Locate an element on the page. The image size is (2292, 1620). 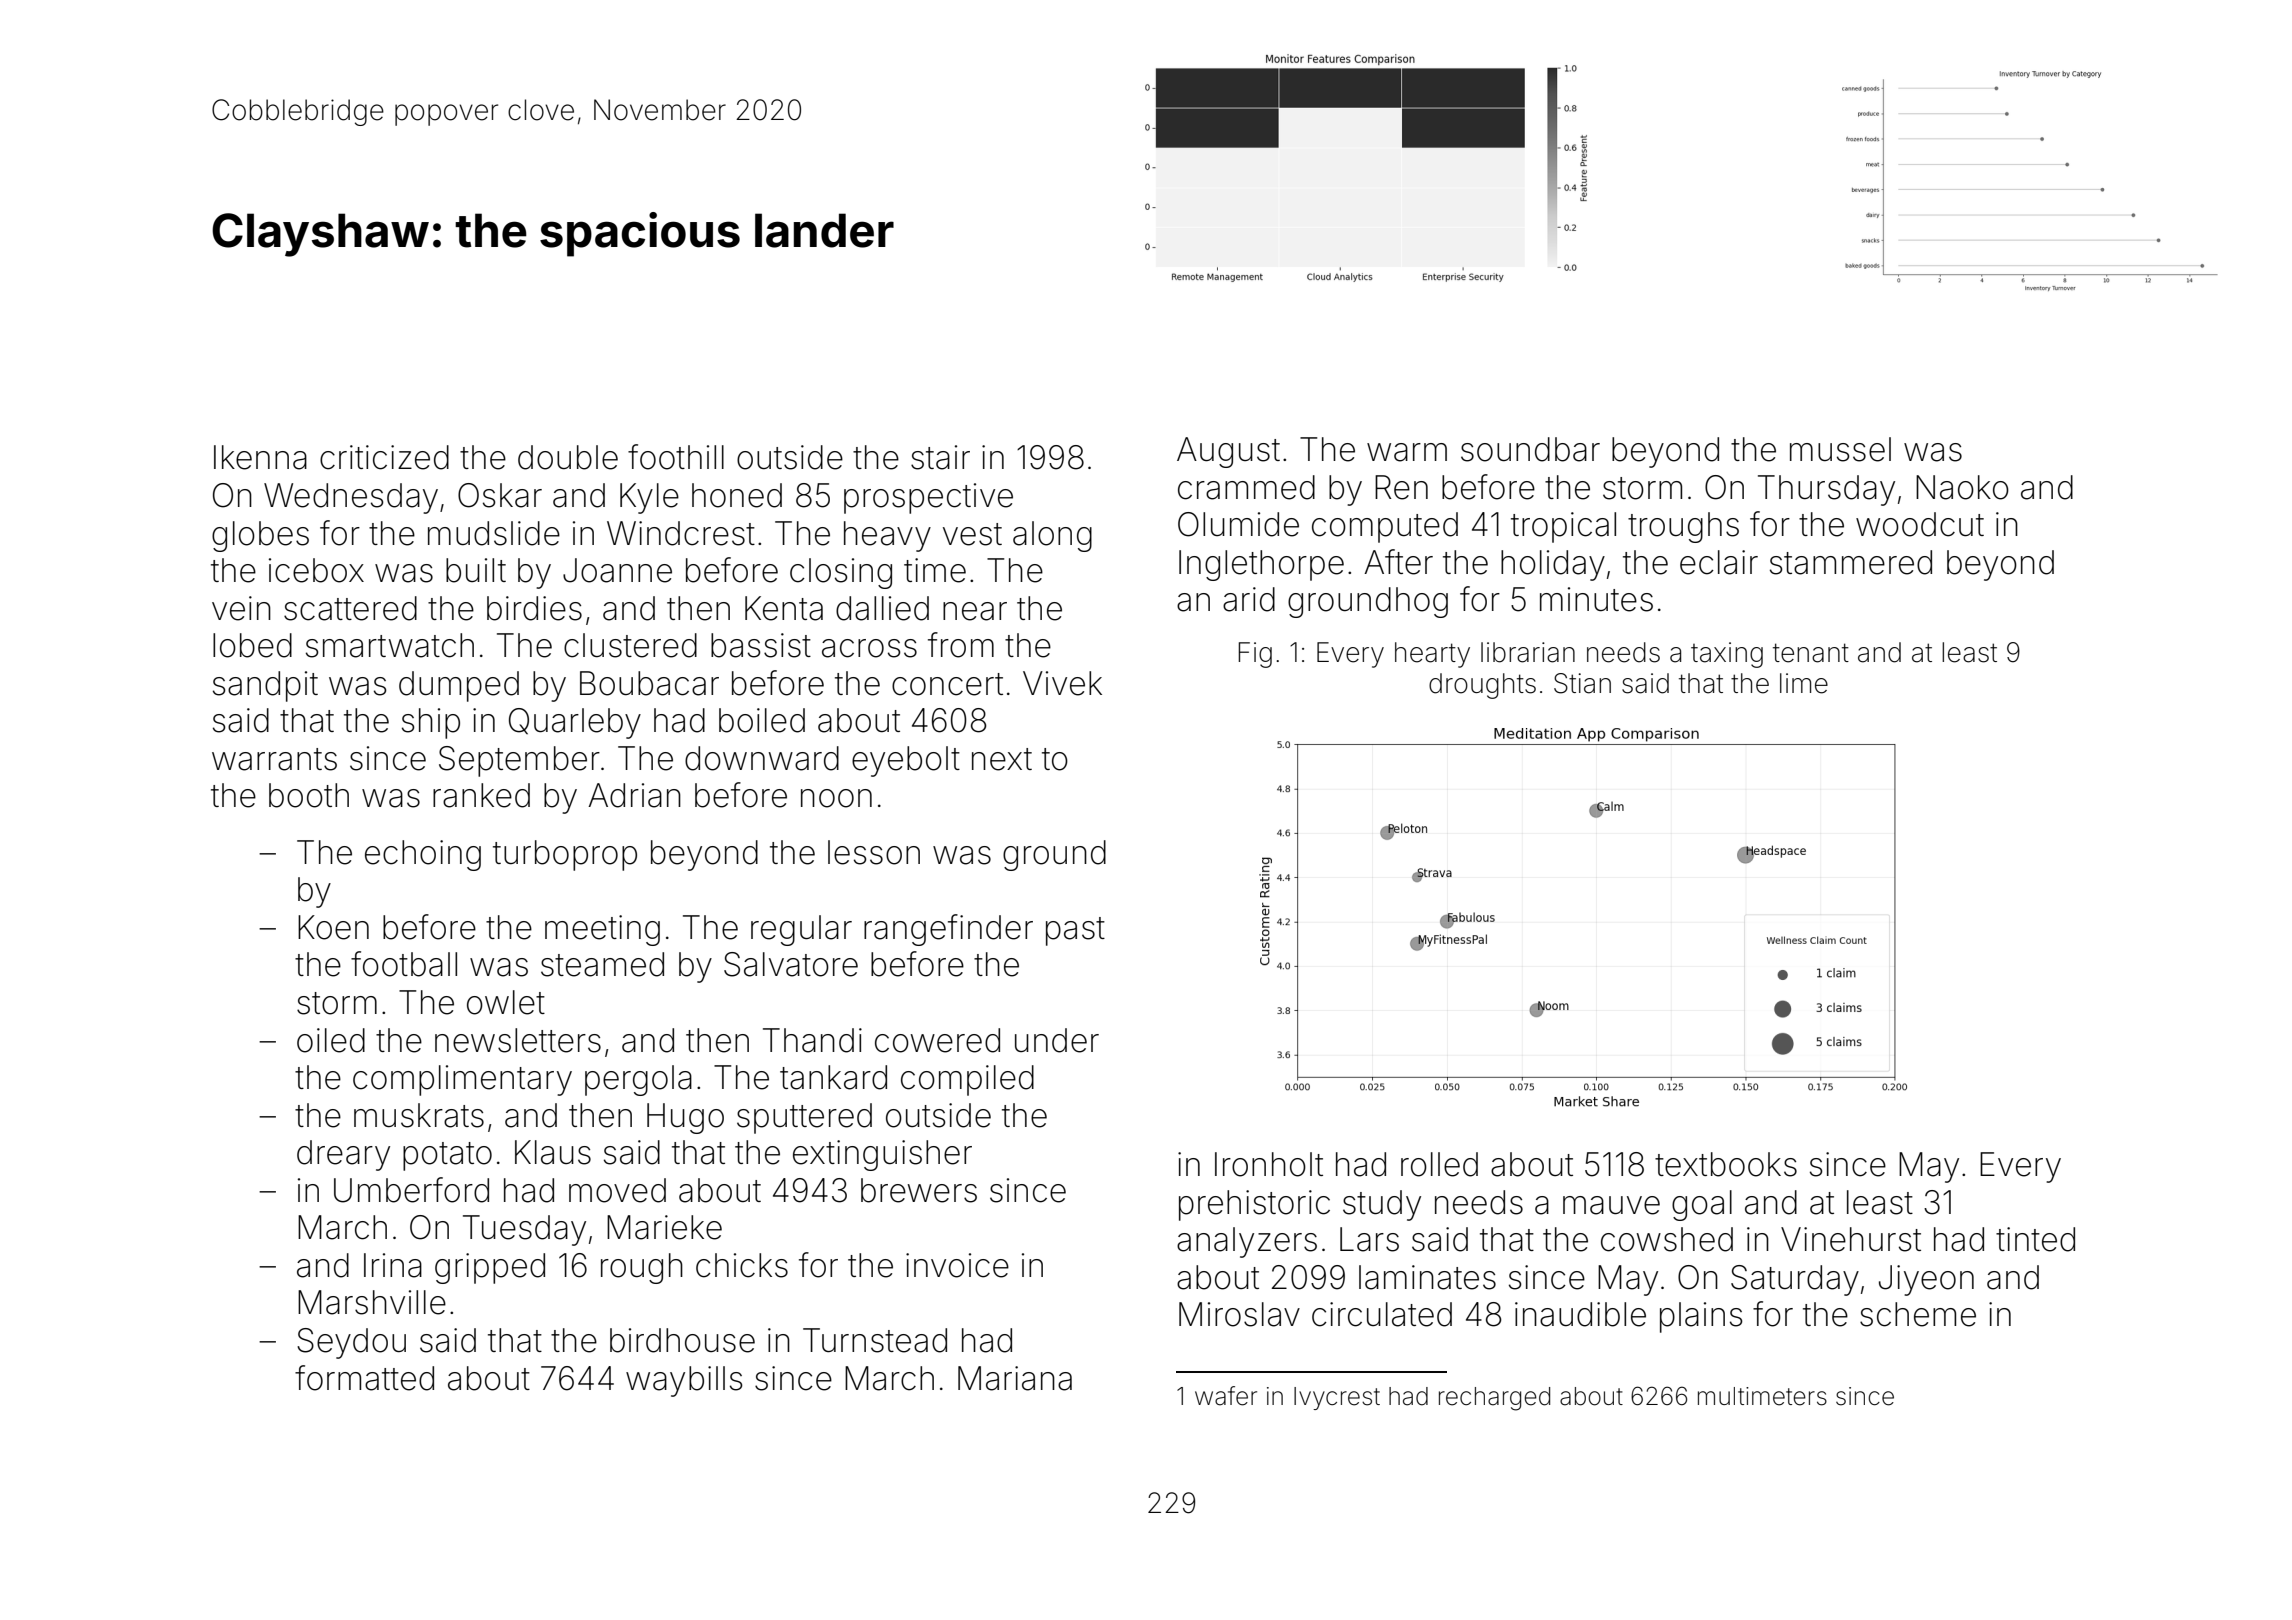
Boubacar is located at coordinates (649, 683).
